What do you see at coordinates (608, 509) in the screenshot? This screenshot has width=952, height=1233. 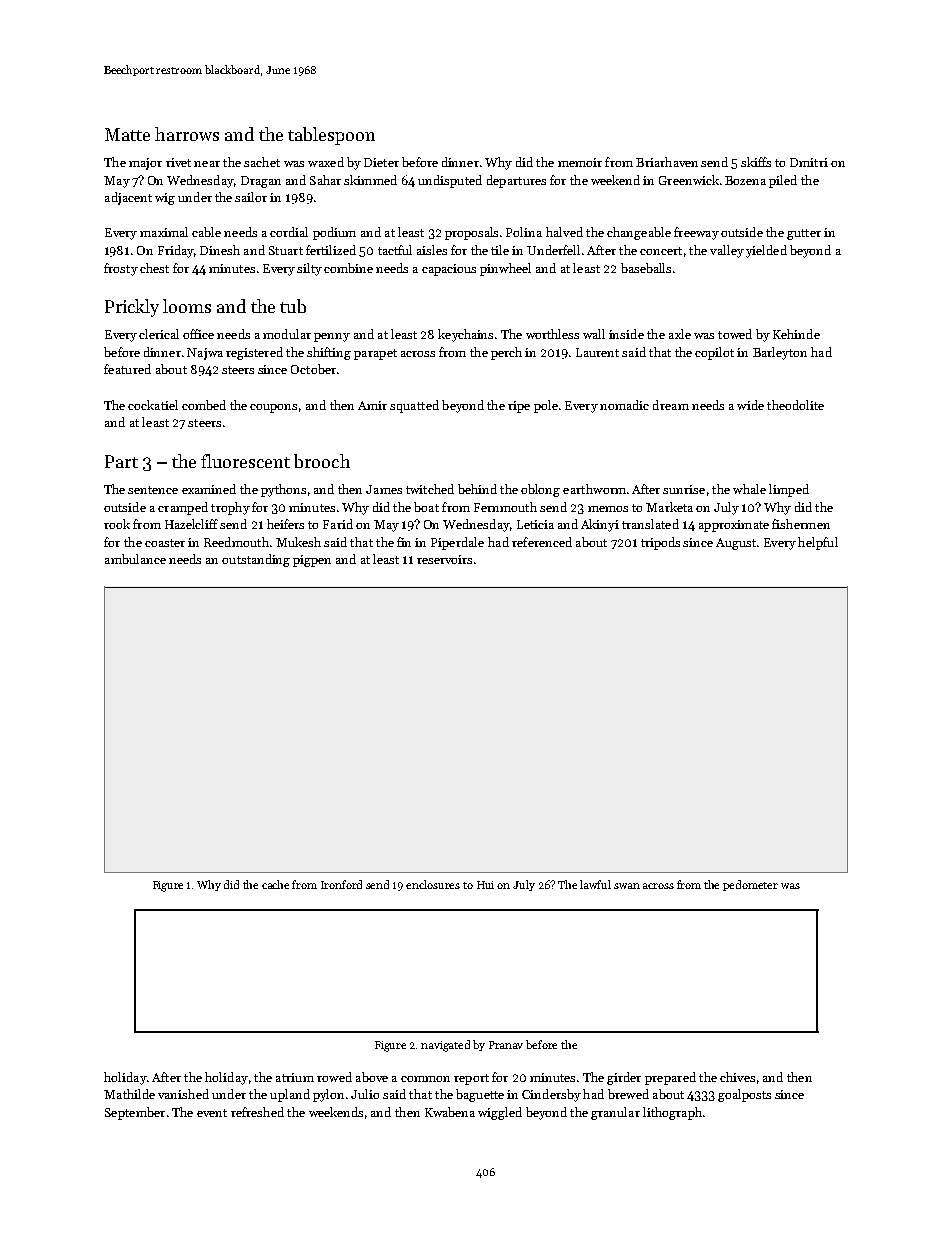 I see `memos` at bounding box center [608, 509].
